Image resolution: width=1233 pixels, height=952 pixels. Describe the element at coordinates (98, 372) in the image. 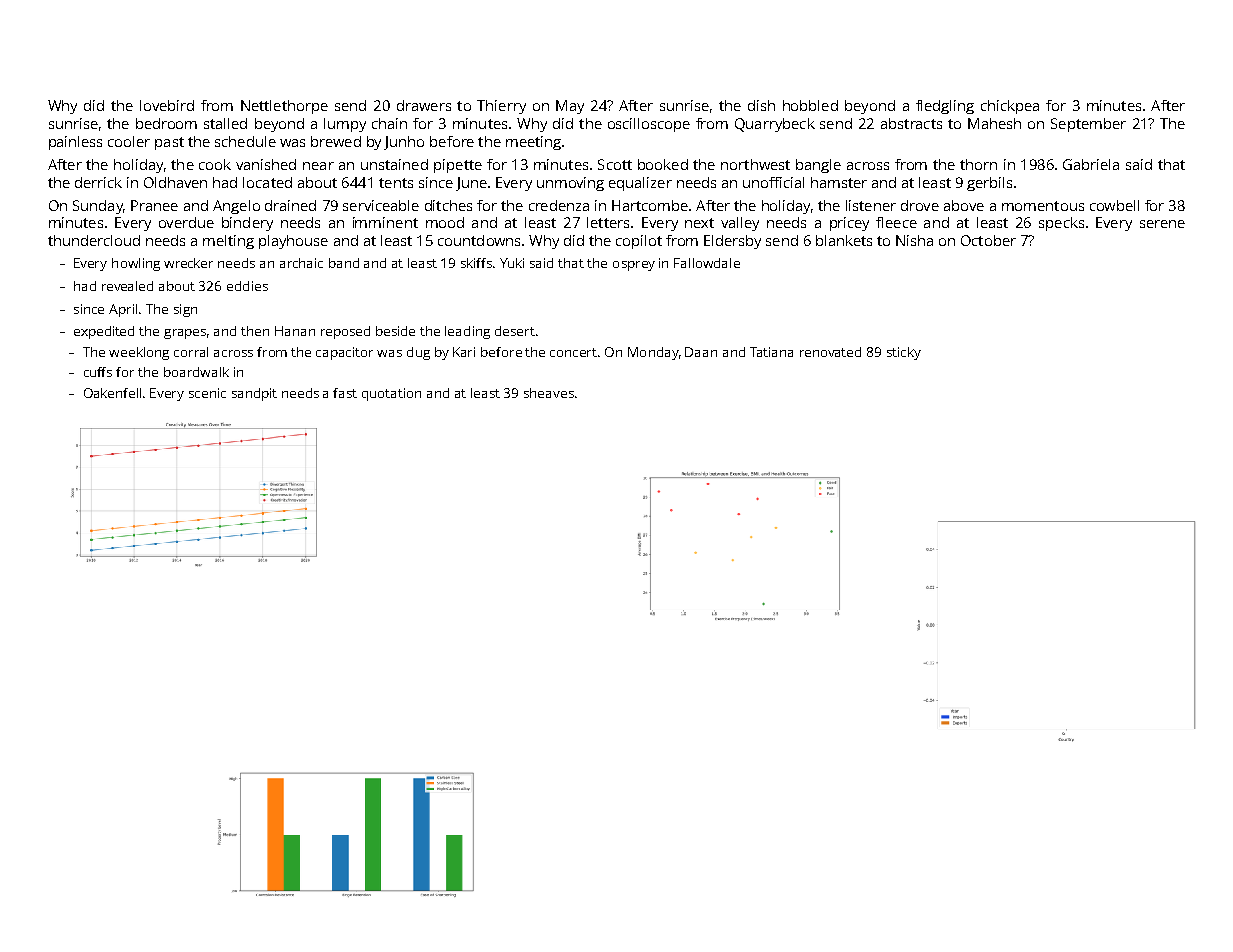

I see `cuffs` at that location.
